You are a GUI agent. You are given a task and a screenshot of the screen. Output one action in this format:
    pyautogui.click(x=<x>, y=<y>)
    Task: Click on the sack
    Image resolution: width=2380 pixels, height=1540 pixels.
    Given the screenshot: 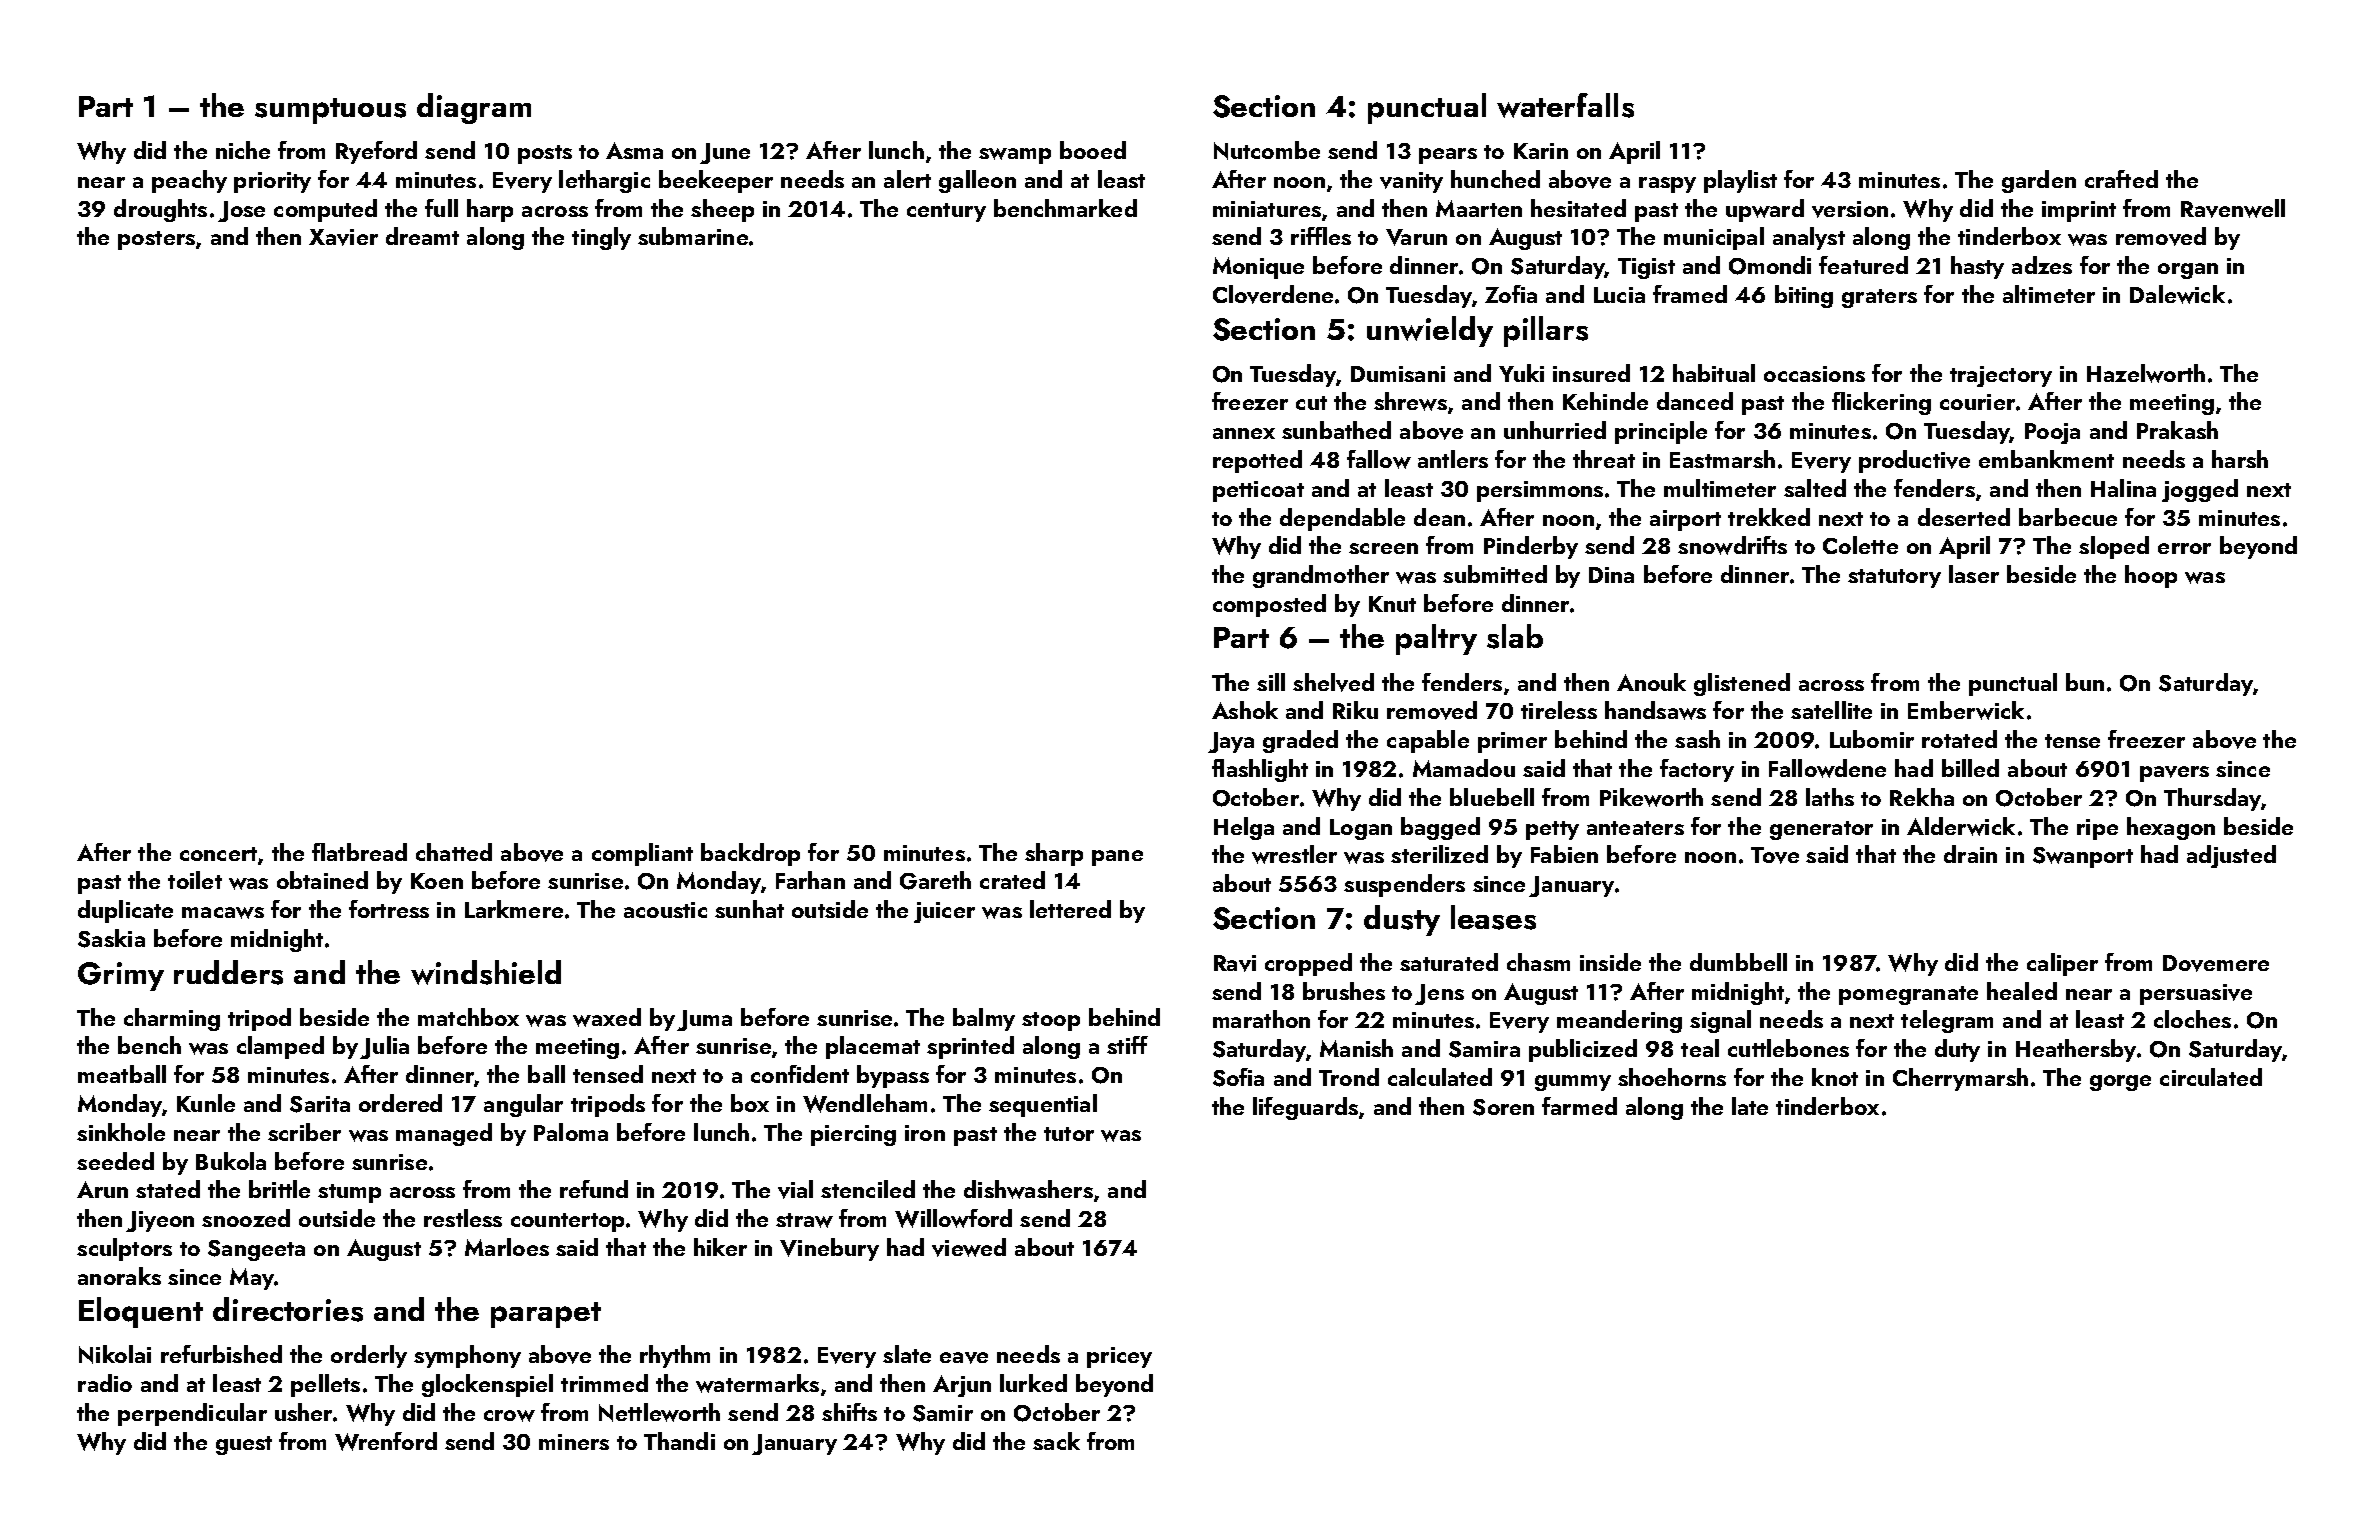 What is the action you would take?
    pyautogui.click(x=1056, y=1441)
